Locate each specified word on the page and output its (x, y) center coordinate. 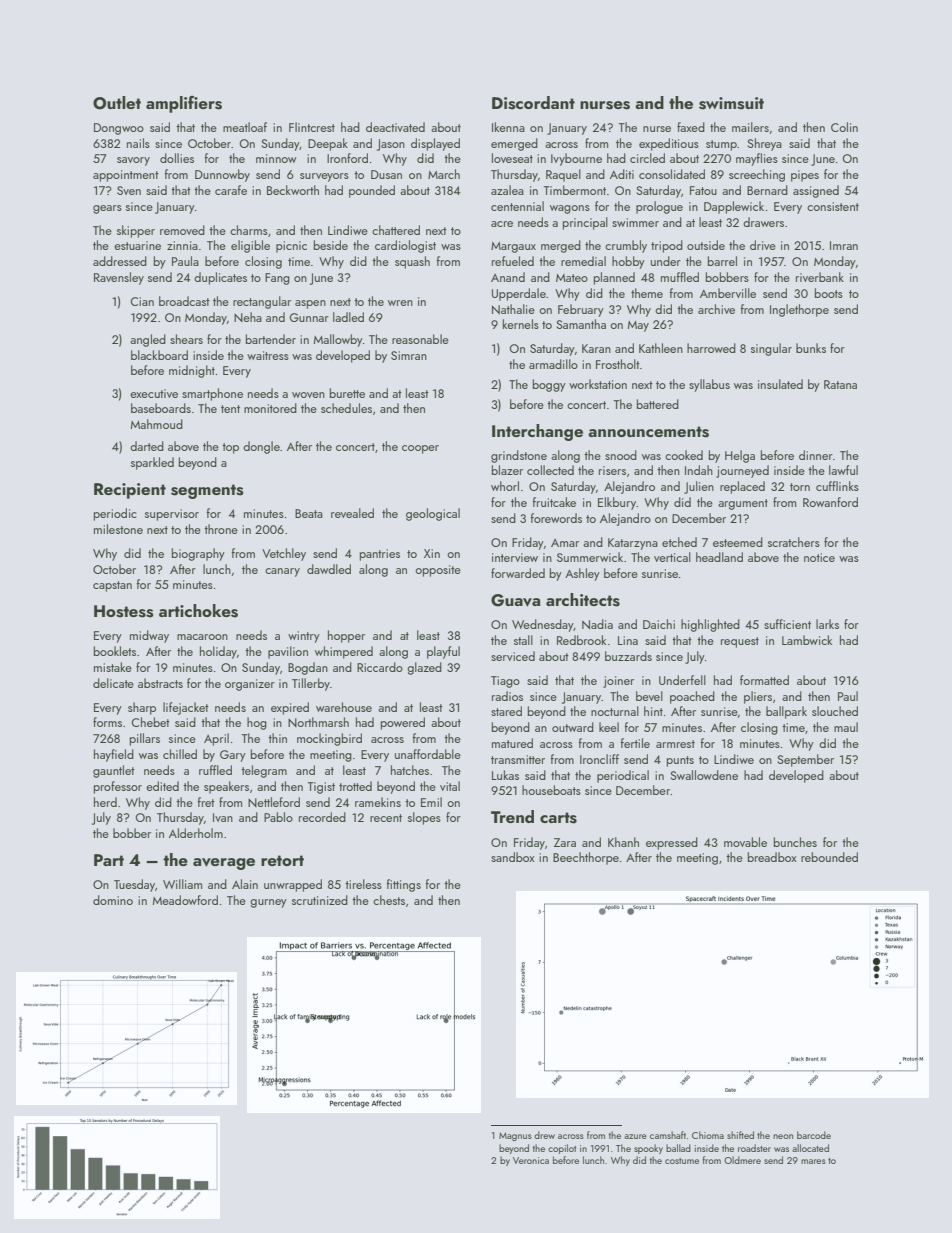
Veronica (531, 1160)
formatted (764, 680)
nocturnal (615, 711)
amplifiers (184, 104)
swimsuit (731, 103)
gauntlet (114, 771)
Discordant (533, 103)
